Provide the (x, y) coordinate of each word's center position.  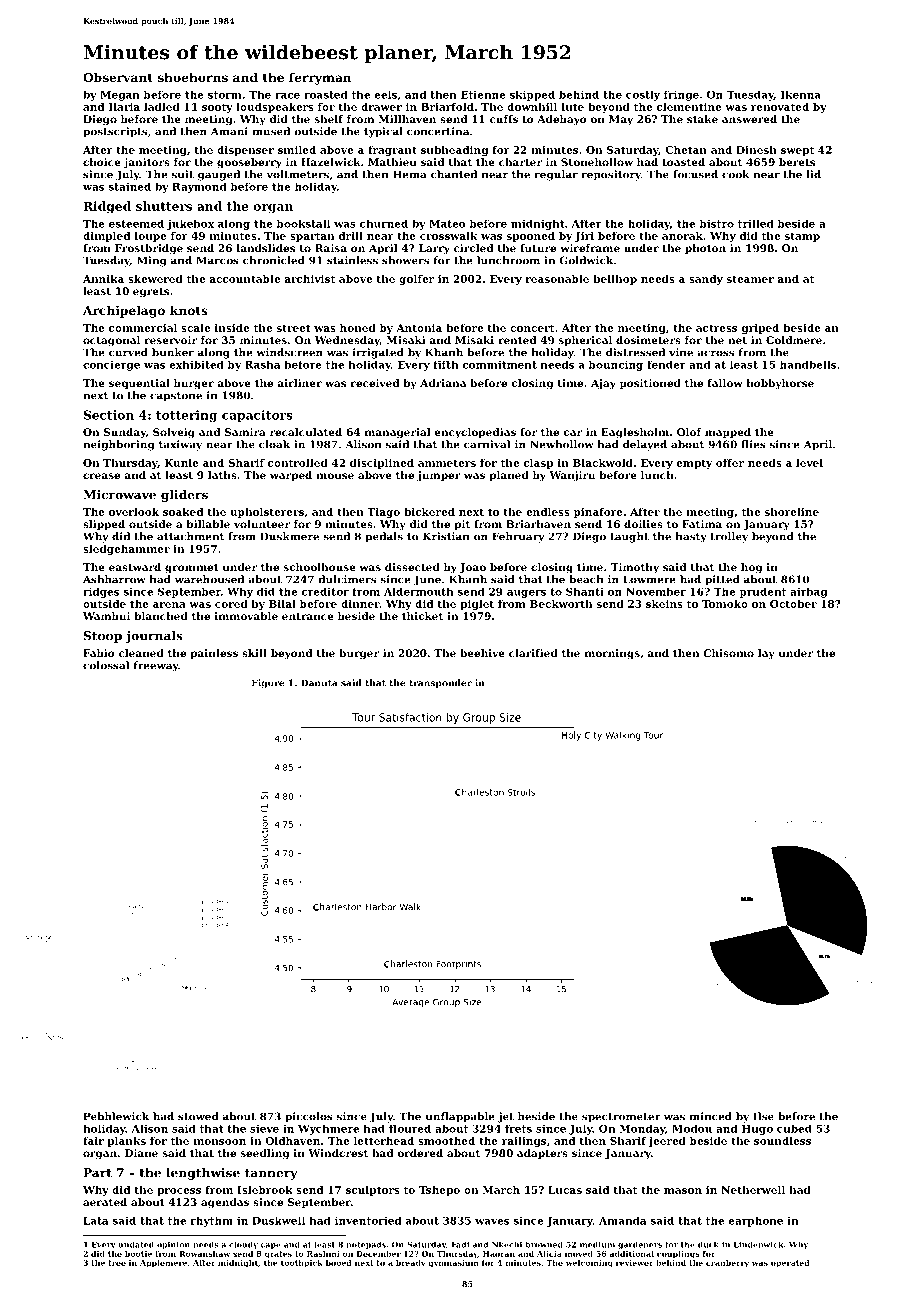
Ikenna (801, 95)
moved (579, 1254)
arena (169, 605)
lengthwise (203, 1174)
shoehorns (193, 77)
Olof (689, 432)
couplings (678, 1255)
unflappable (460, 1117)
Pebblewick (116, 1116)
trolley (729, 537)
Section (109, 415)
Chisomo (728, 653)
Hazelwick (331, 162)
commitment (499, 365)
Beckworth (561, 604)
